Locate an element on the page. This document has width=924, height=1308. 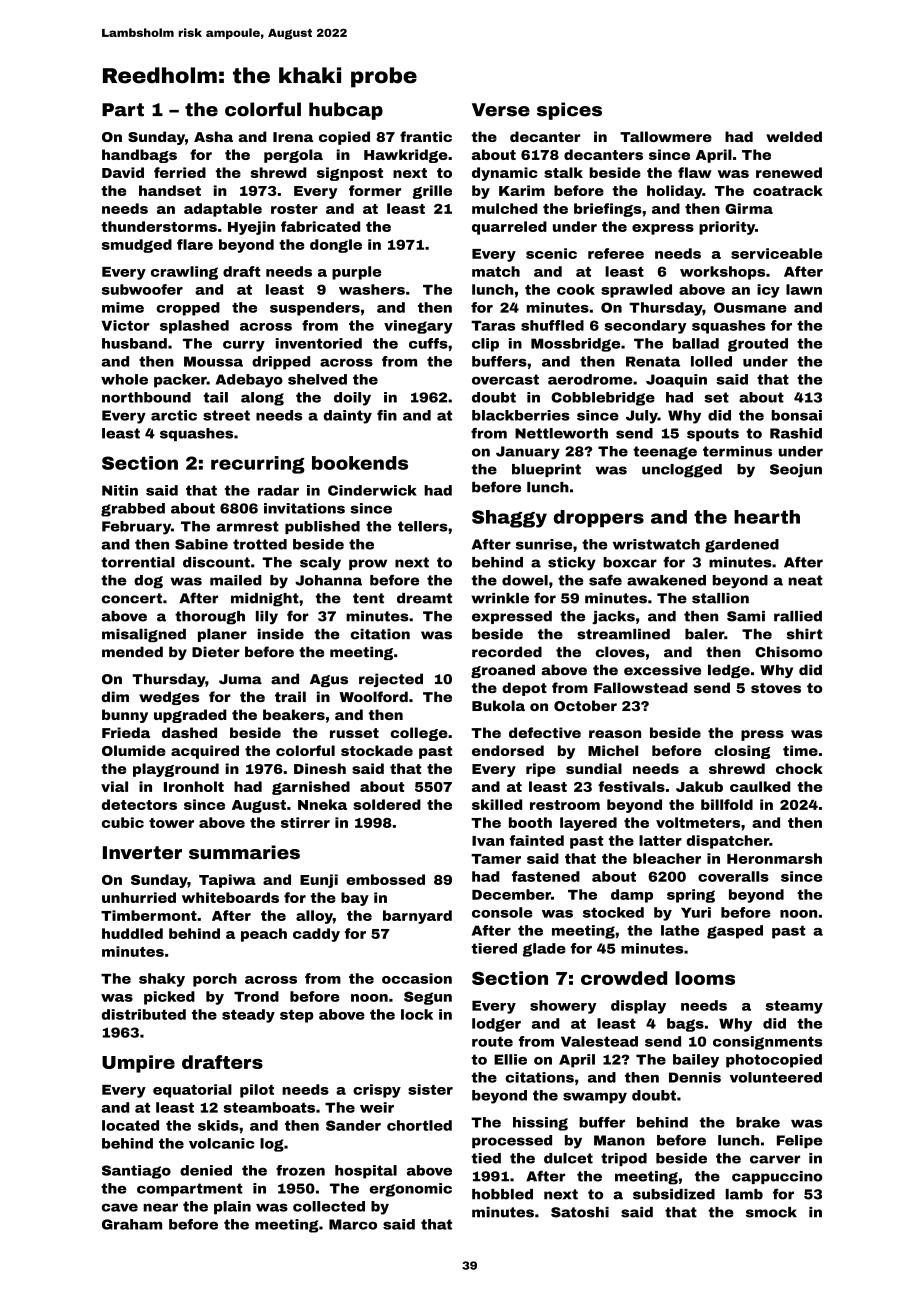
tail is located at coordinates (215, 397).
